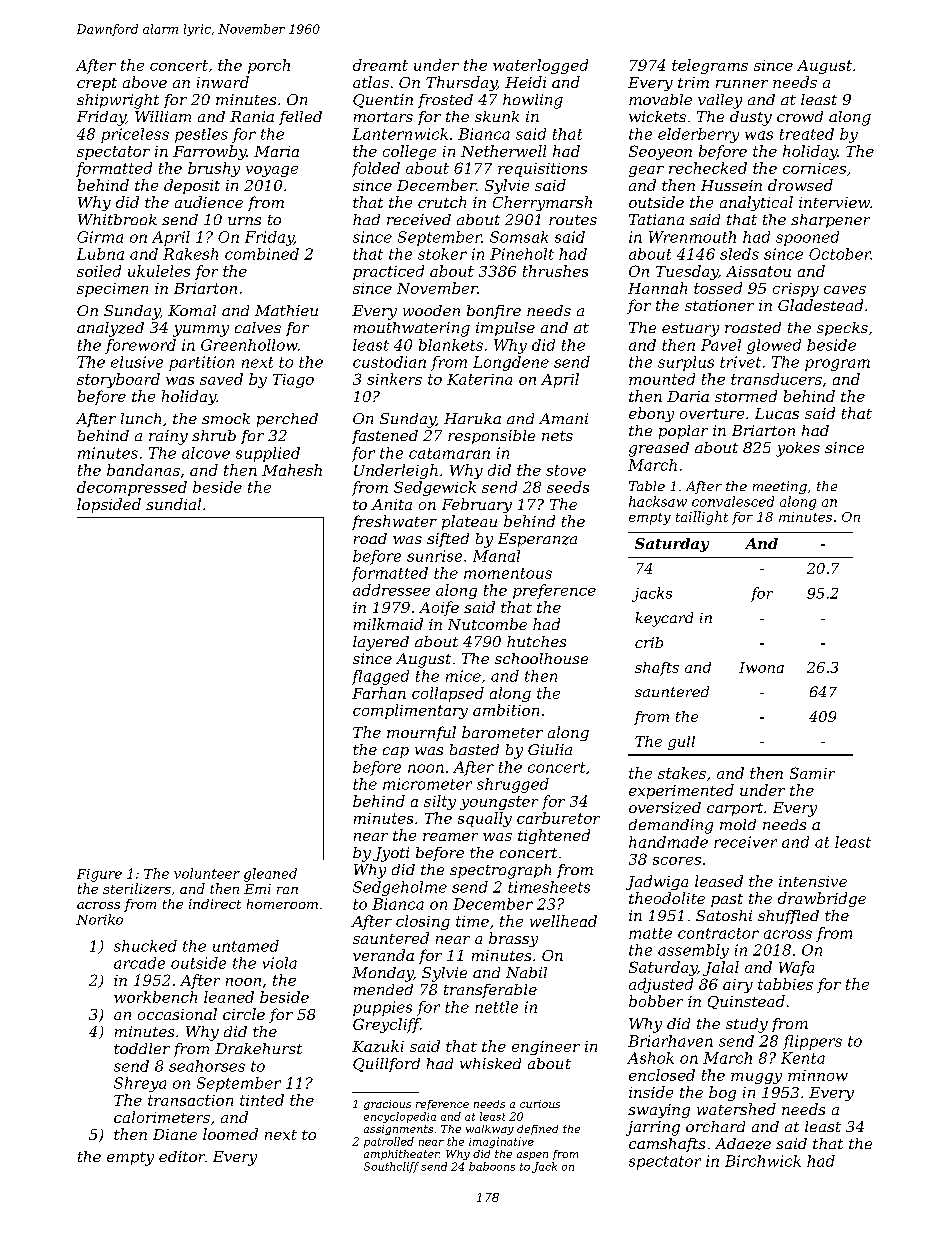 This screenshot has height=1233, width=952. I want to click on folded, so click(376, 169).
